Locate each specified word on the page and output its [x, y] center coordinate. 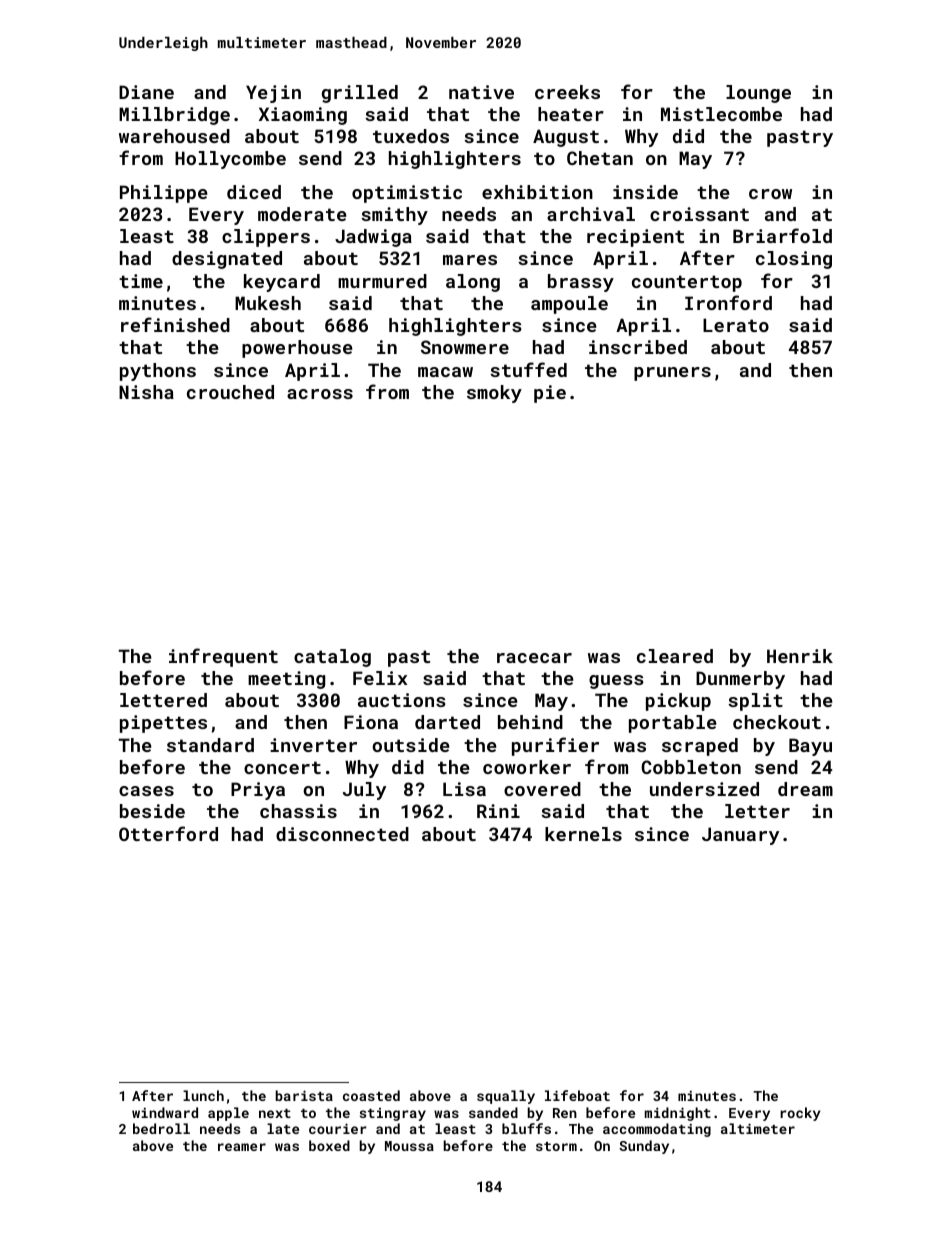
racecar [534, 658]
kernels [583, 834]
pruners [672, 374]
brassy [581, 283]
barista [304, 1095]
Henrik [800, 656]
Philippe [164, 194]
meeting [286, 680]
